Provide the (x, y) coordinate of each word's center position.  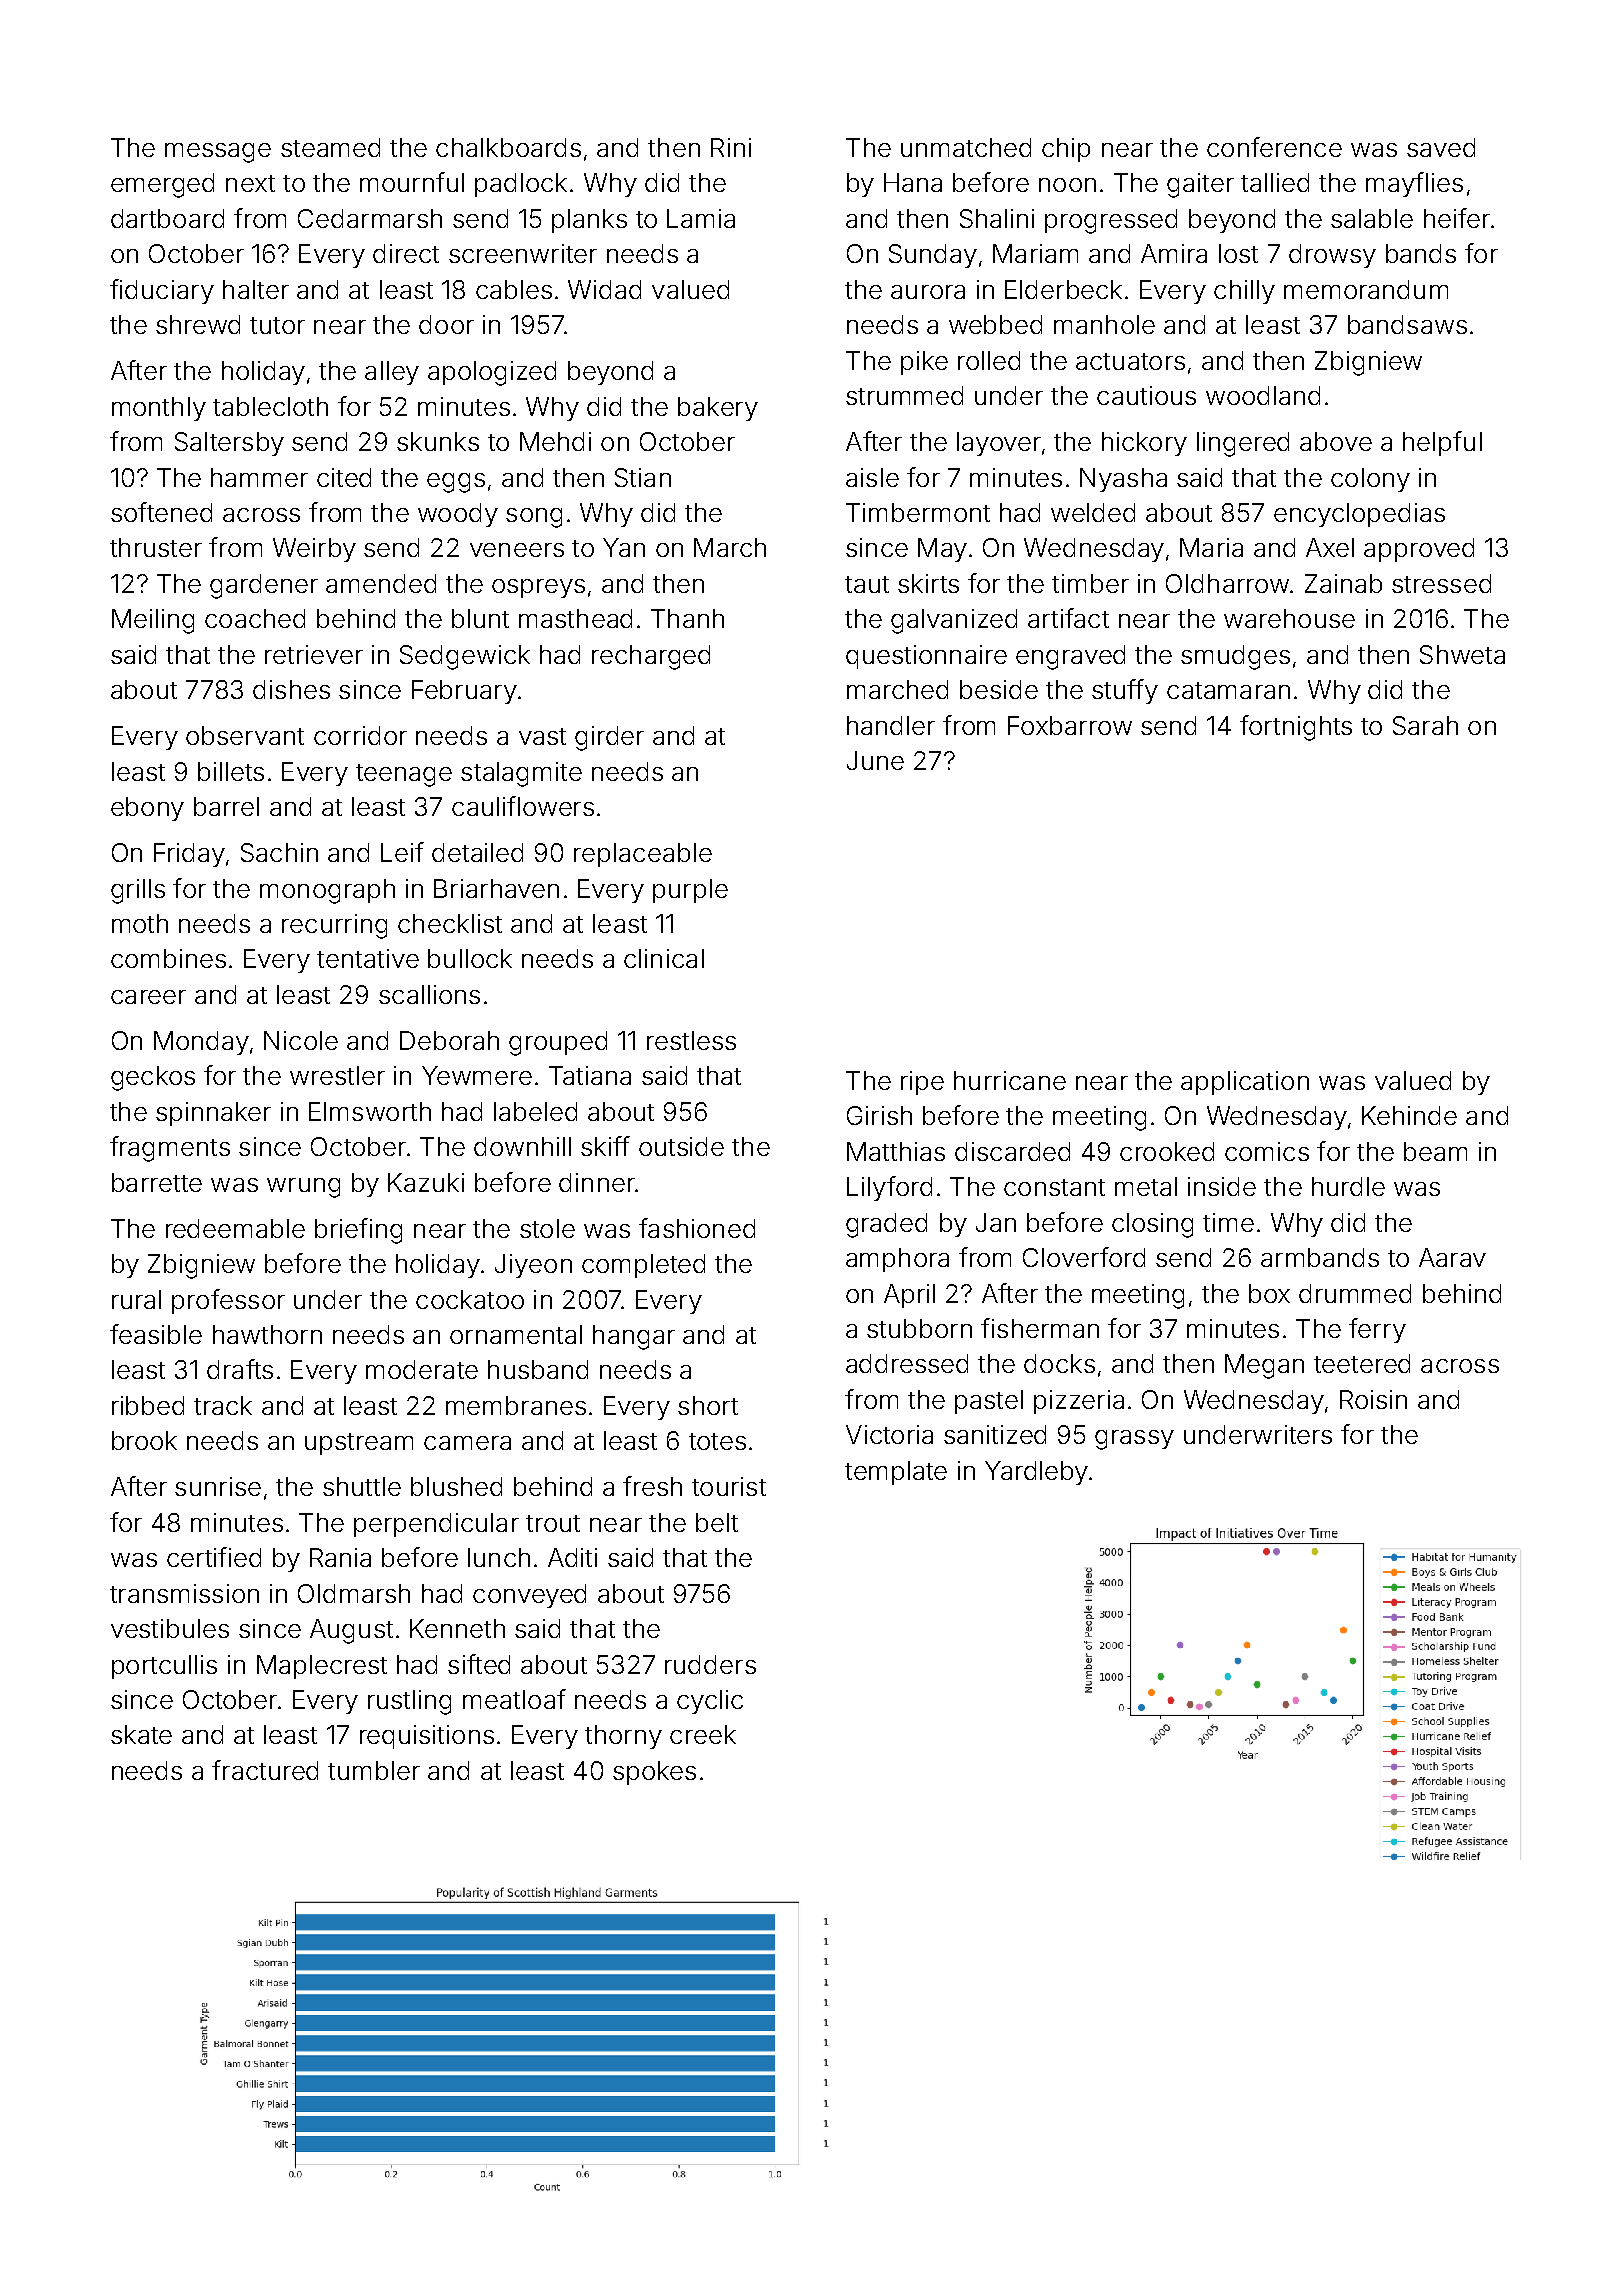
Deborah (449, 1040)
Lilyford (889, 1188)
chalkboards (508, 147)
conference (1274, 147)
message (218, 153)
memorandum (1366, 289)
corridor (360, 735)
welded (1093, 512)
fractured (265, 1770)
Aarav (1452, 1257)
